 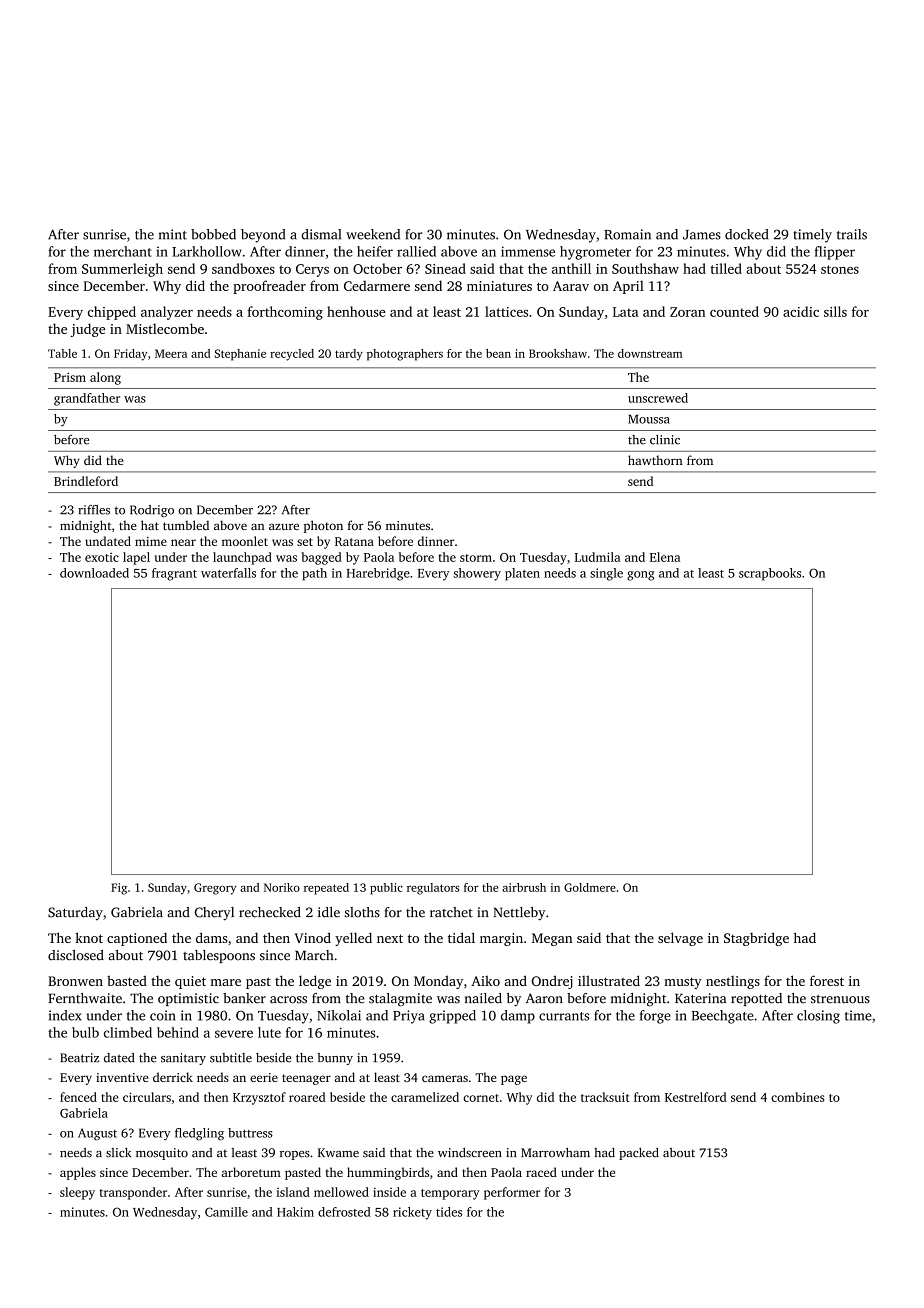 I want to click on rallied, so click(x=416, y=251).
